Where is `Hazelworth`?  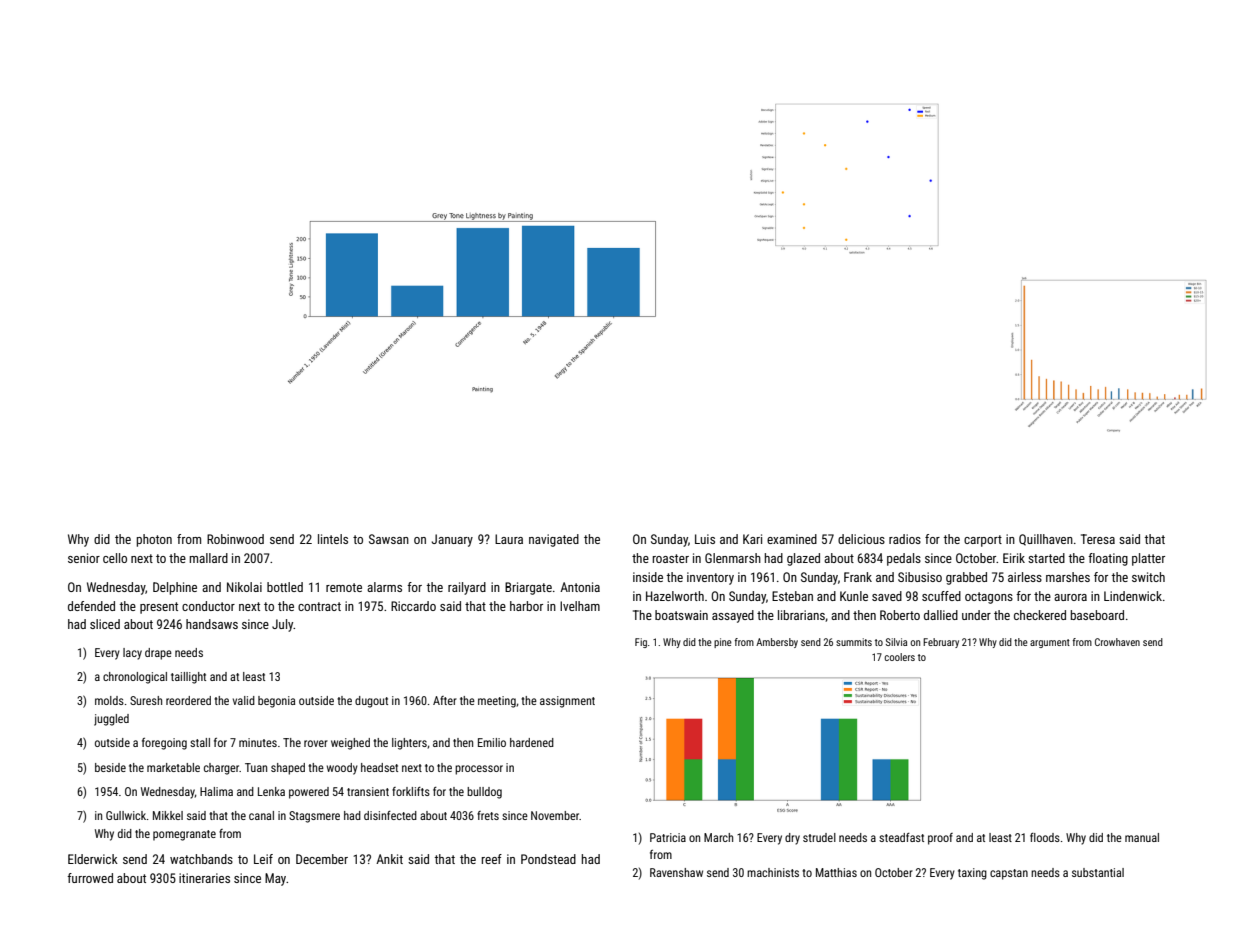 Hazelworth is located at coordinates (675, 596).
